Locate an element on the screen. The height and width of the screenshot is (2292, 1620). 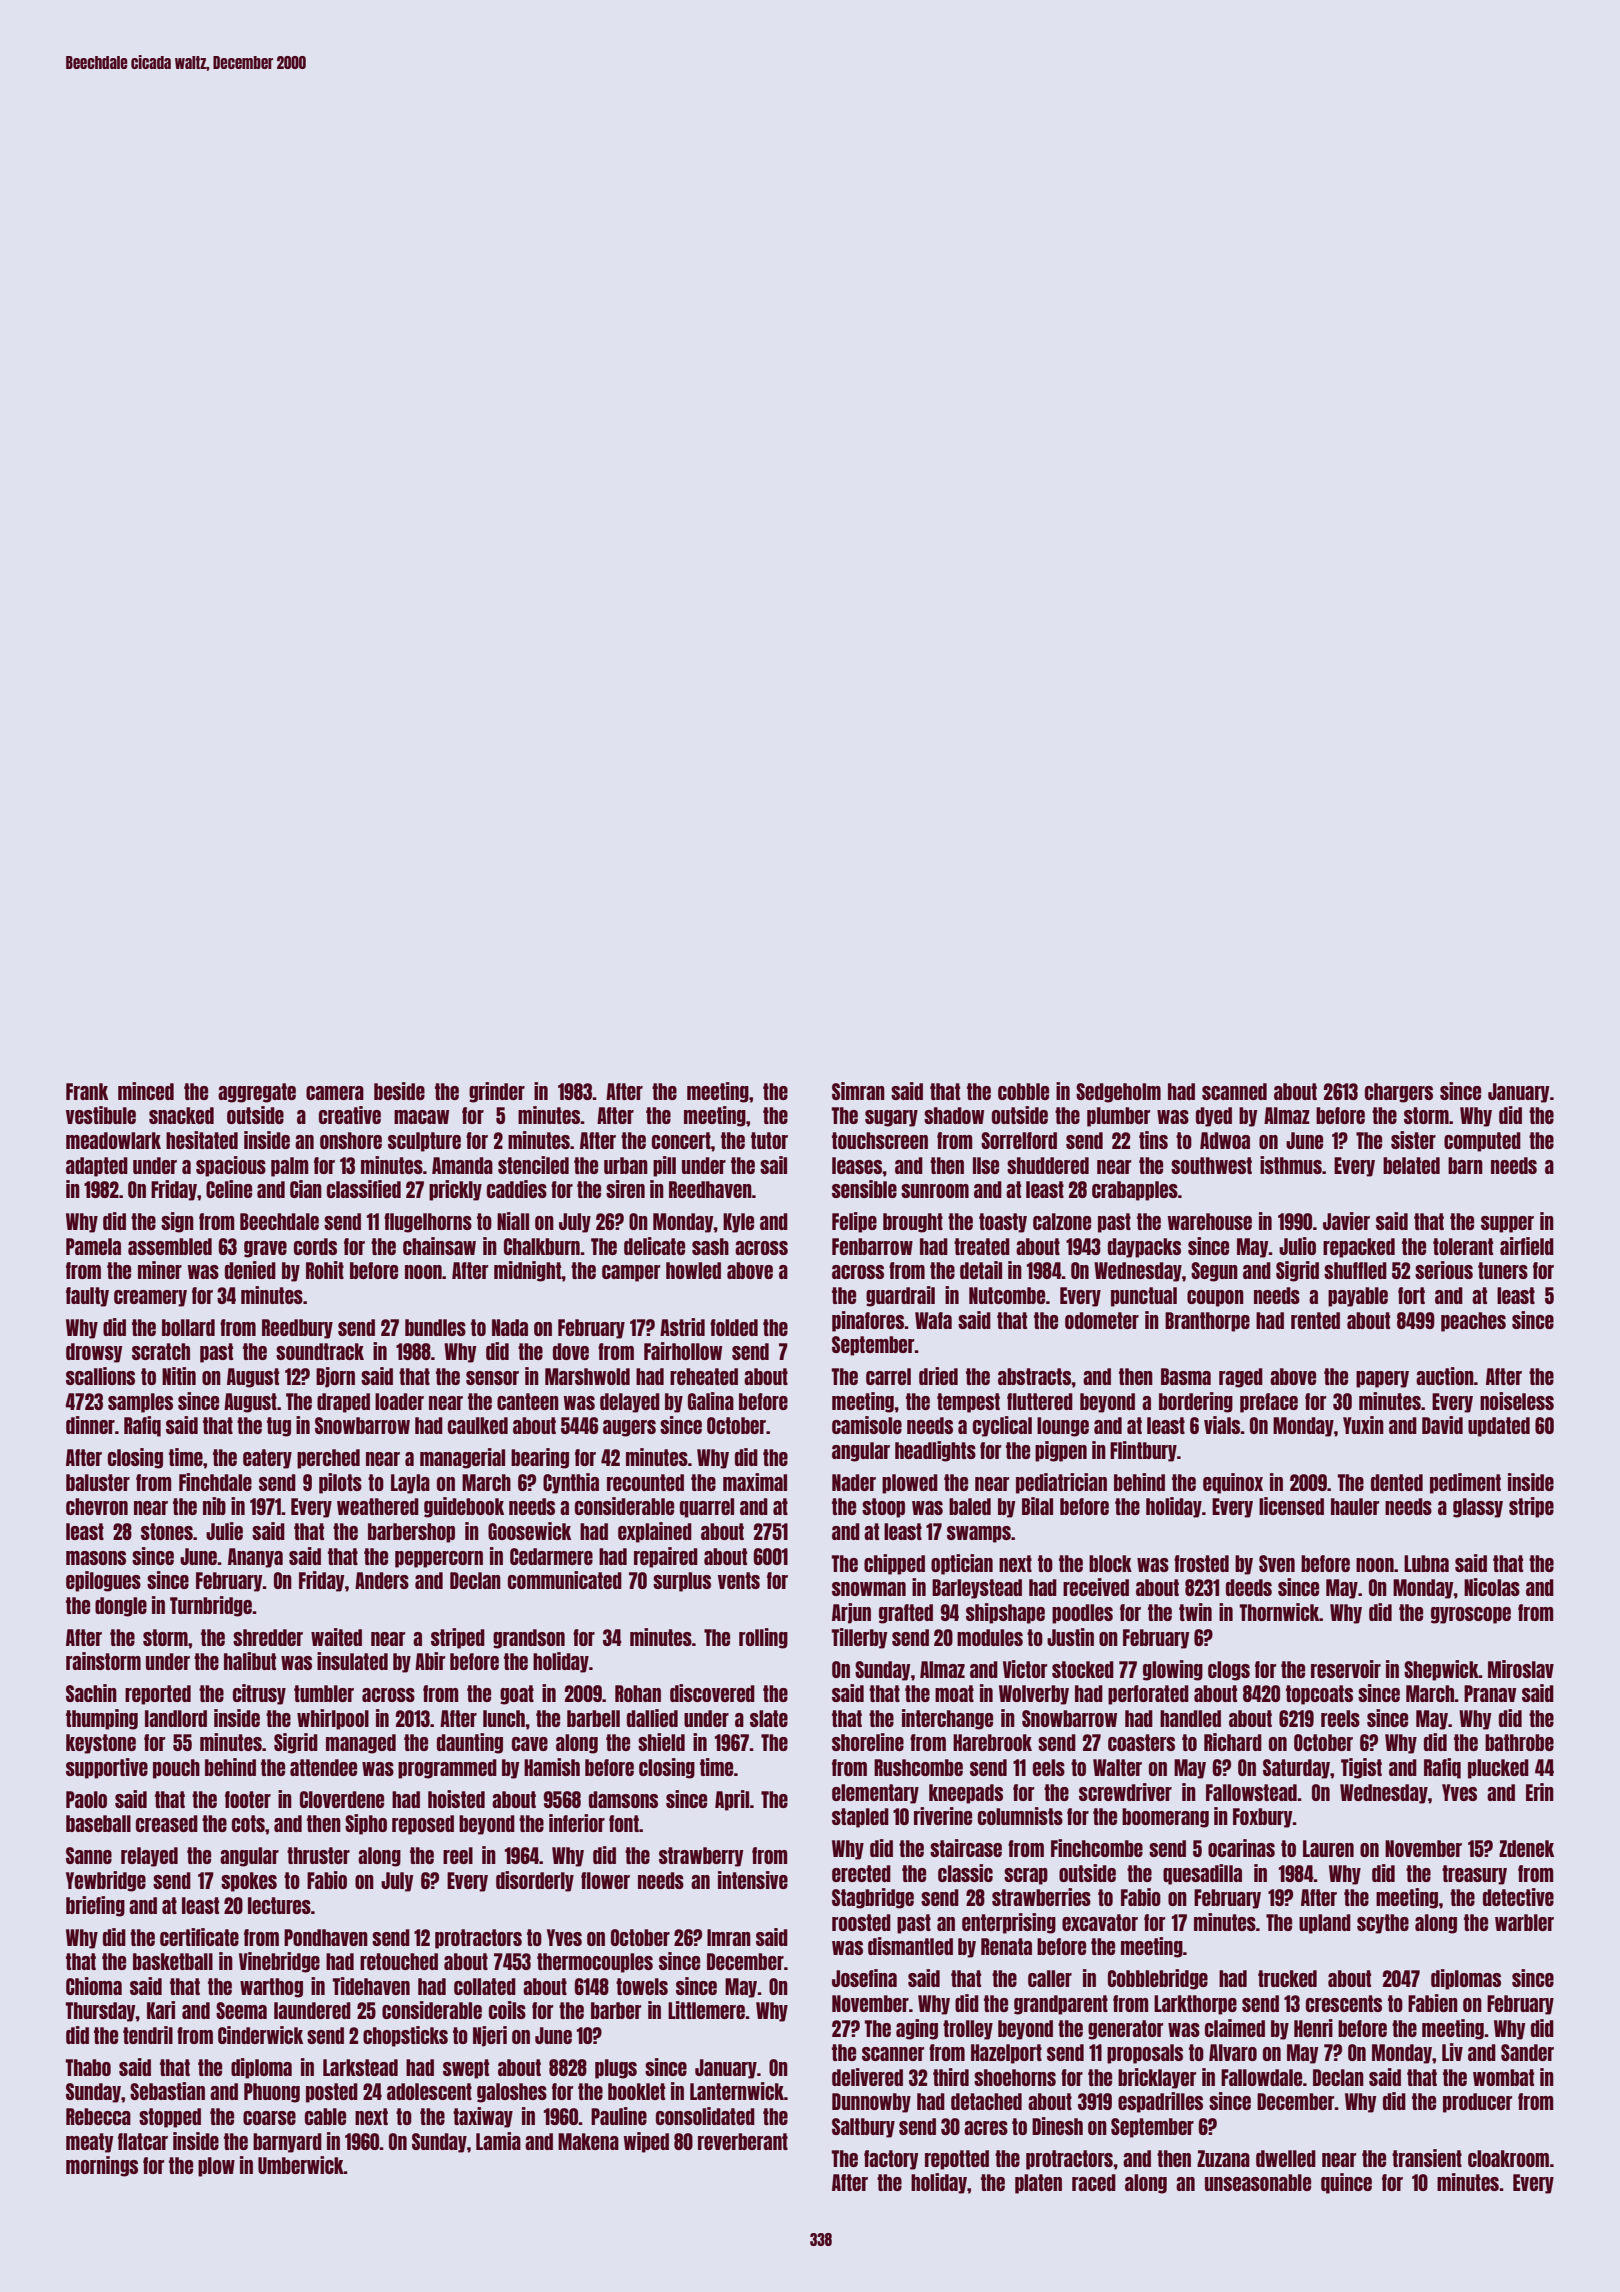
Makena is located at coordinates (588, 2141).
